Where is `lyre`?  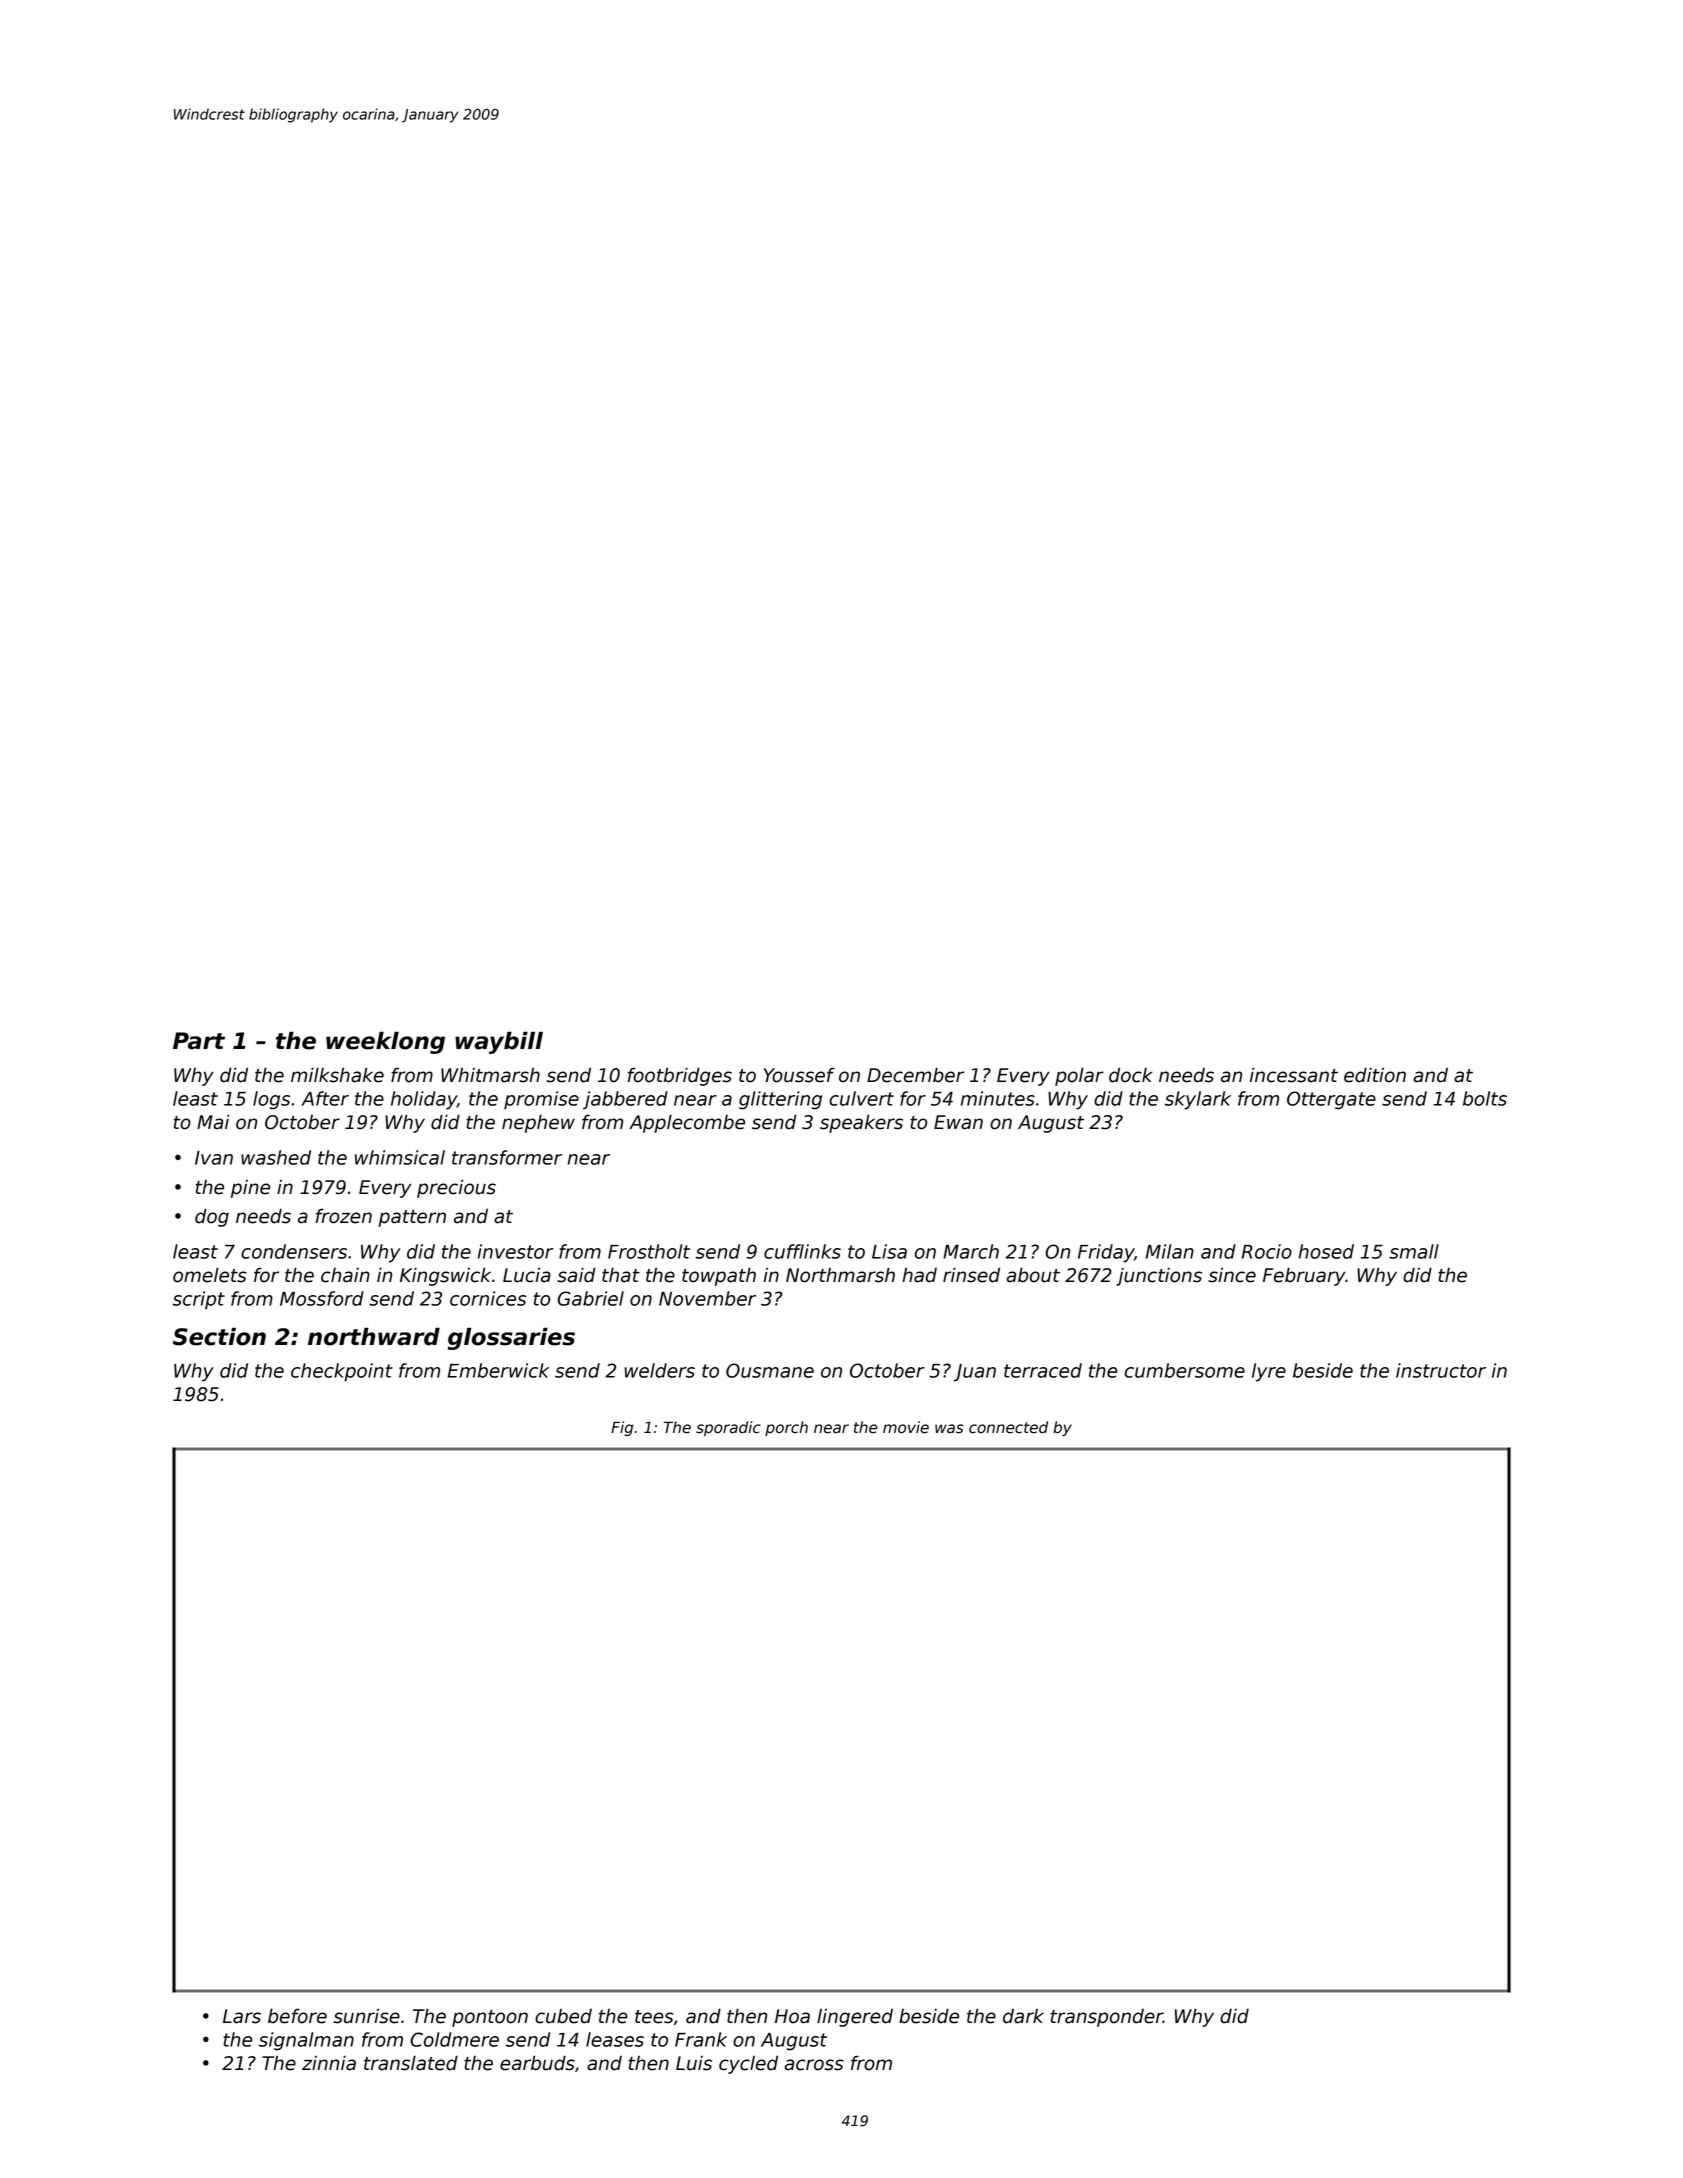 lyre is located at coordinates (1269, 1372).
